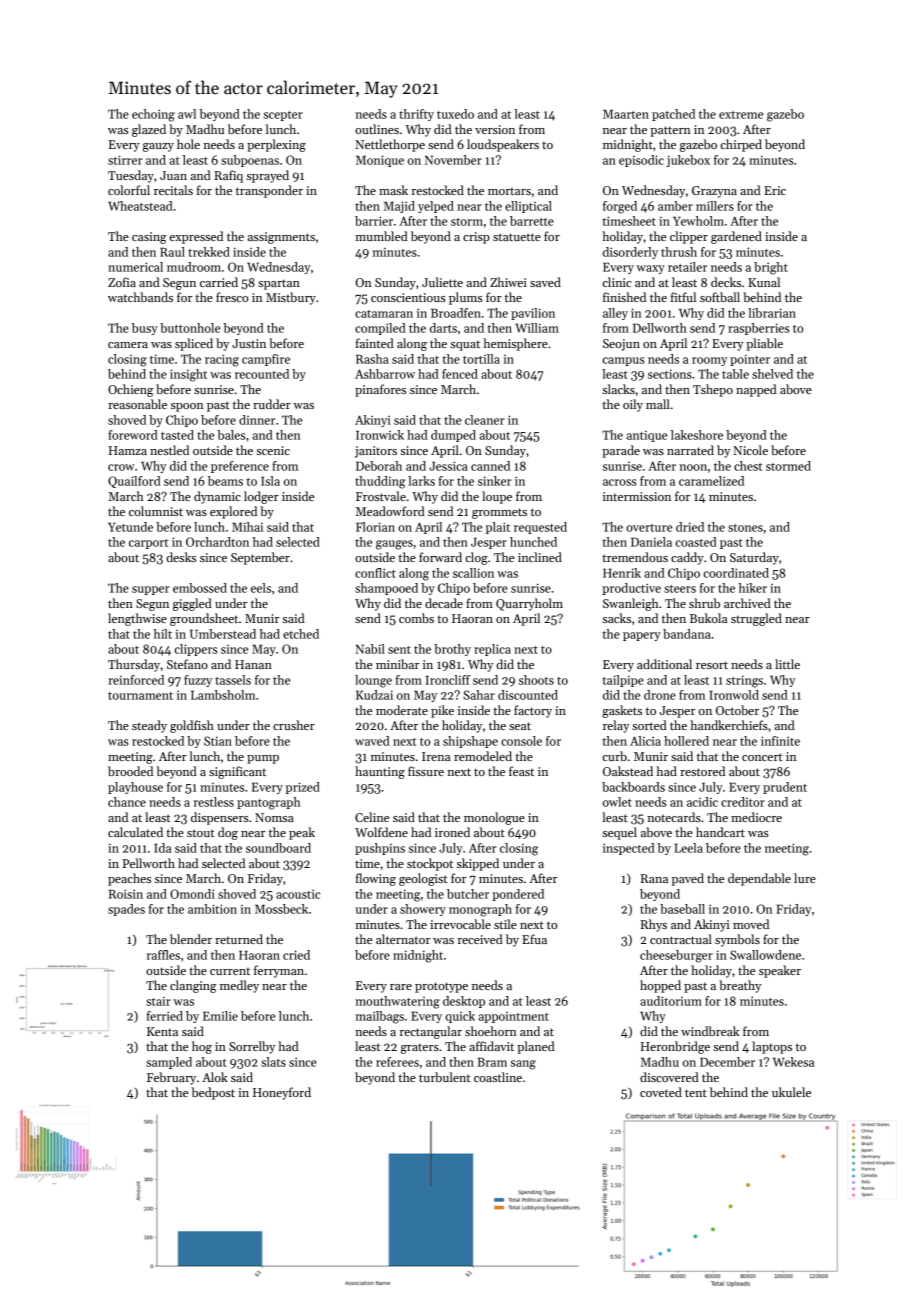 This screenshot has width=924, height=1308. What do you see at coordinates (282, 1093) in the screenshot?
I see `Honeyford` at bounding box center [282, 1093].
